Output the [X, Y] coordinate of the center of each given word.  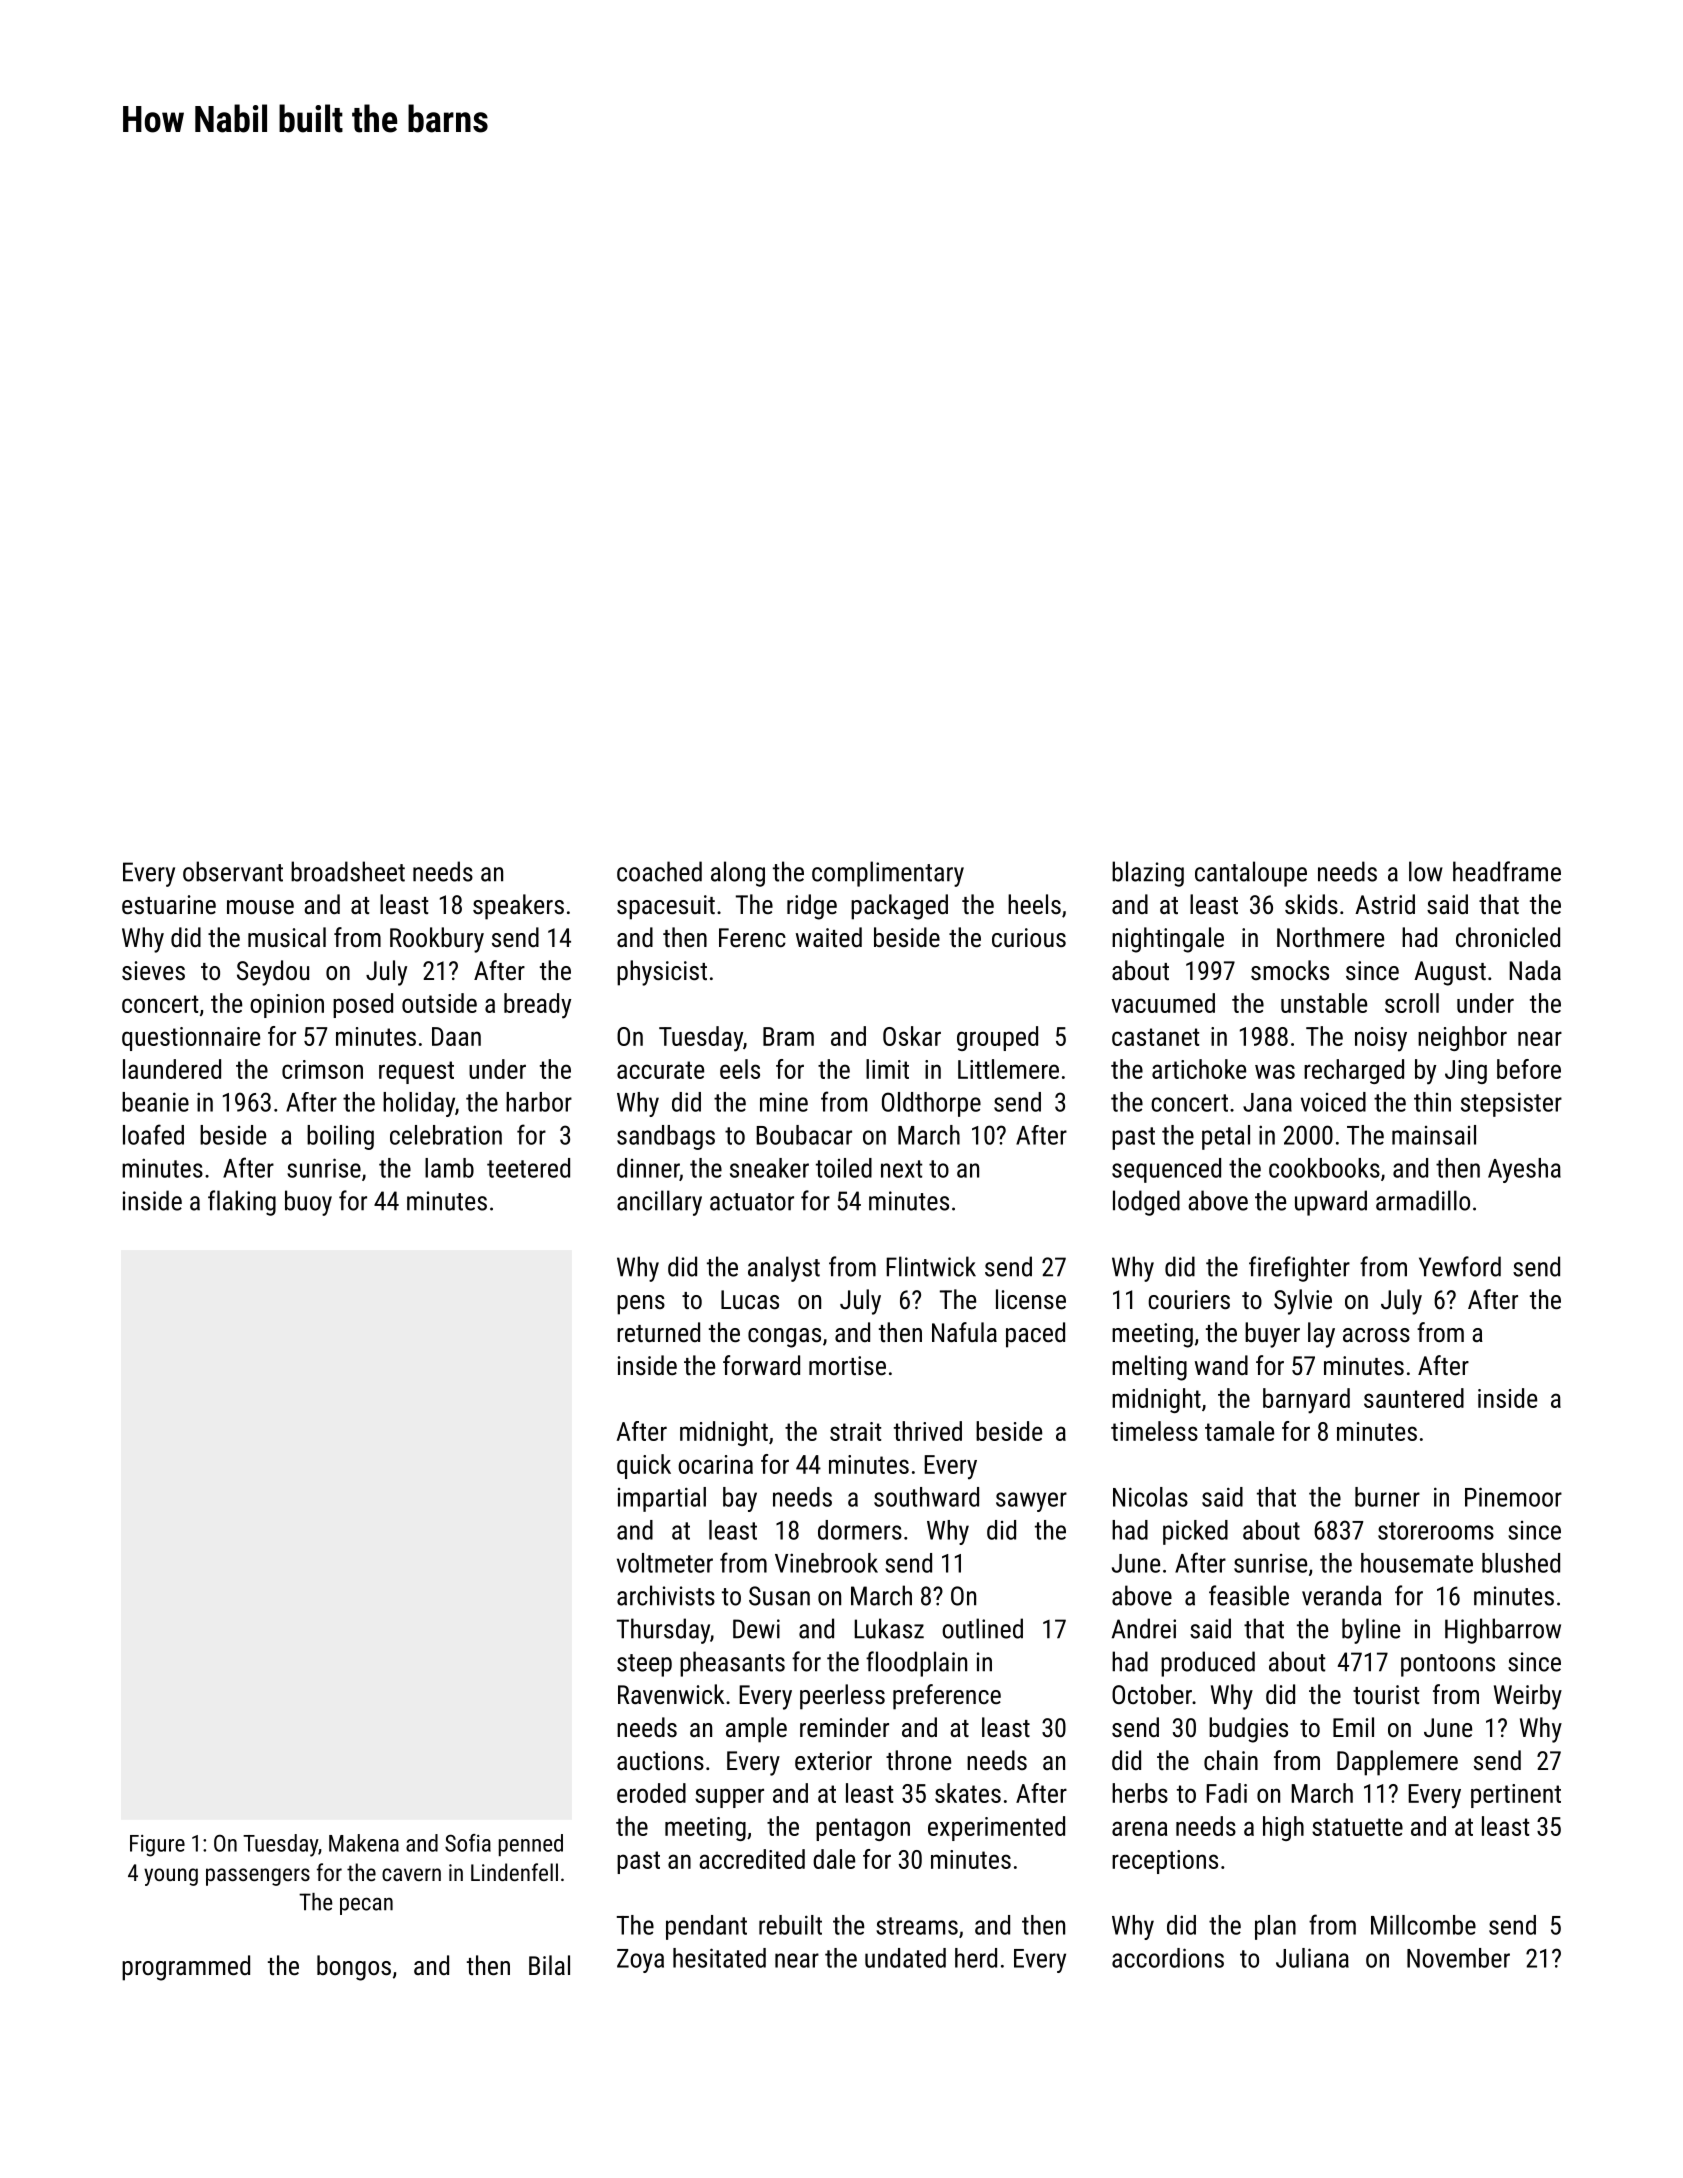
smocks [1290, 970]
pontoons [1448, 1665]
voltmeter [665, 1563]
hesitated [719, 1958]
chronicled [1508, 937]
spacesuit [666, 907]
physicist [662, 973]
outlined [982, 1628]
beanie [155, 1102]
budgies [1248, 1730]
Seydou [273, 973]
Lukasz [889, 1628]
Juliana [1312, 1958]
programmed [186, 1968]
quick [644, 1466]
